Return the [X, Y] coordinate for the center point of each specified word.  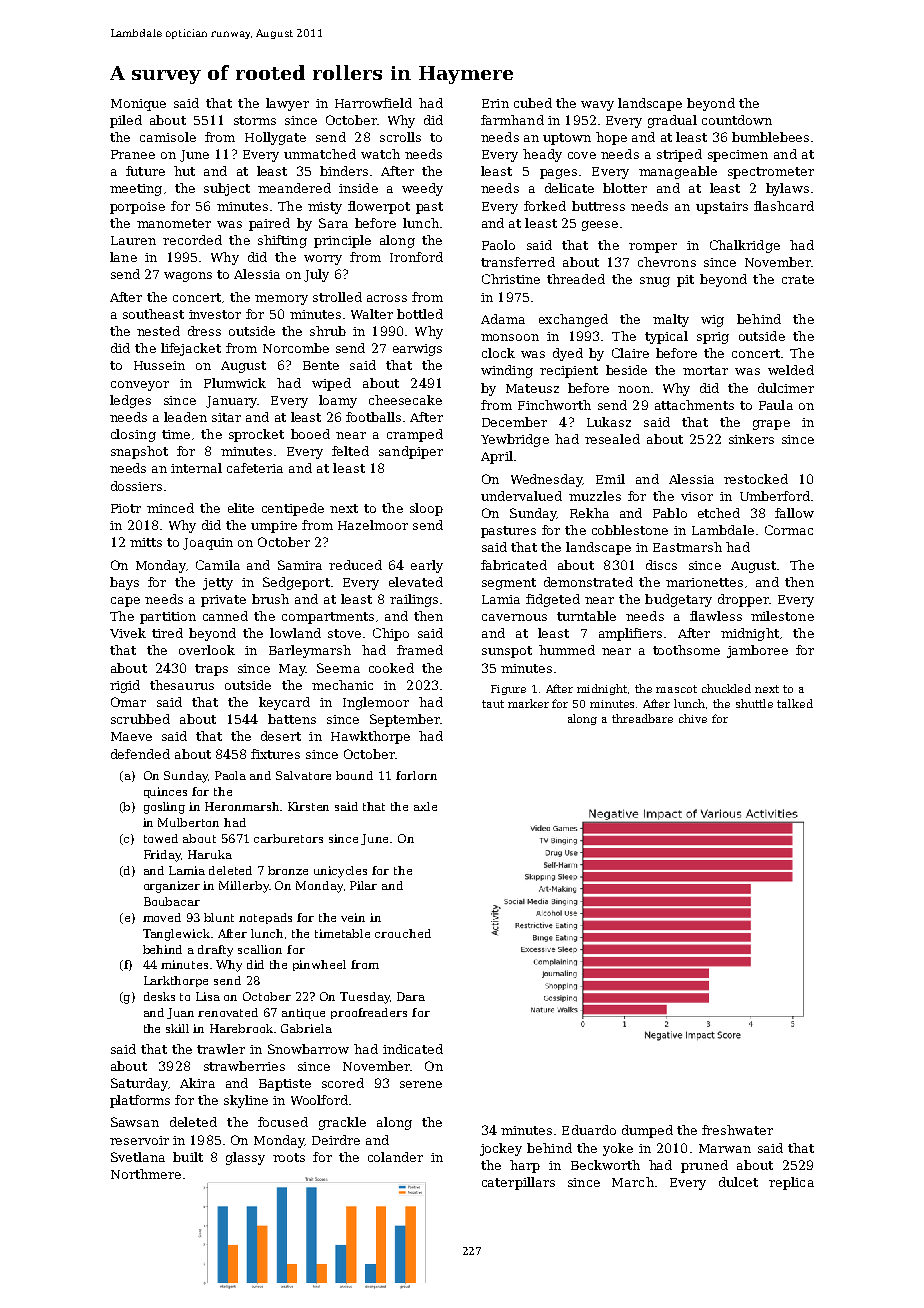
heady [542, 155]
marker [528, 703]
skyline [246, 1101]
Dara [411, 996]
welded [791, 370]
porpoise [137, 208]
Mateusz [532, 388]
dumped [647, 1131]
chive [693, 718]
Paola [230, 775]
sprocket [256, 435]
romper [653, 248]
